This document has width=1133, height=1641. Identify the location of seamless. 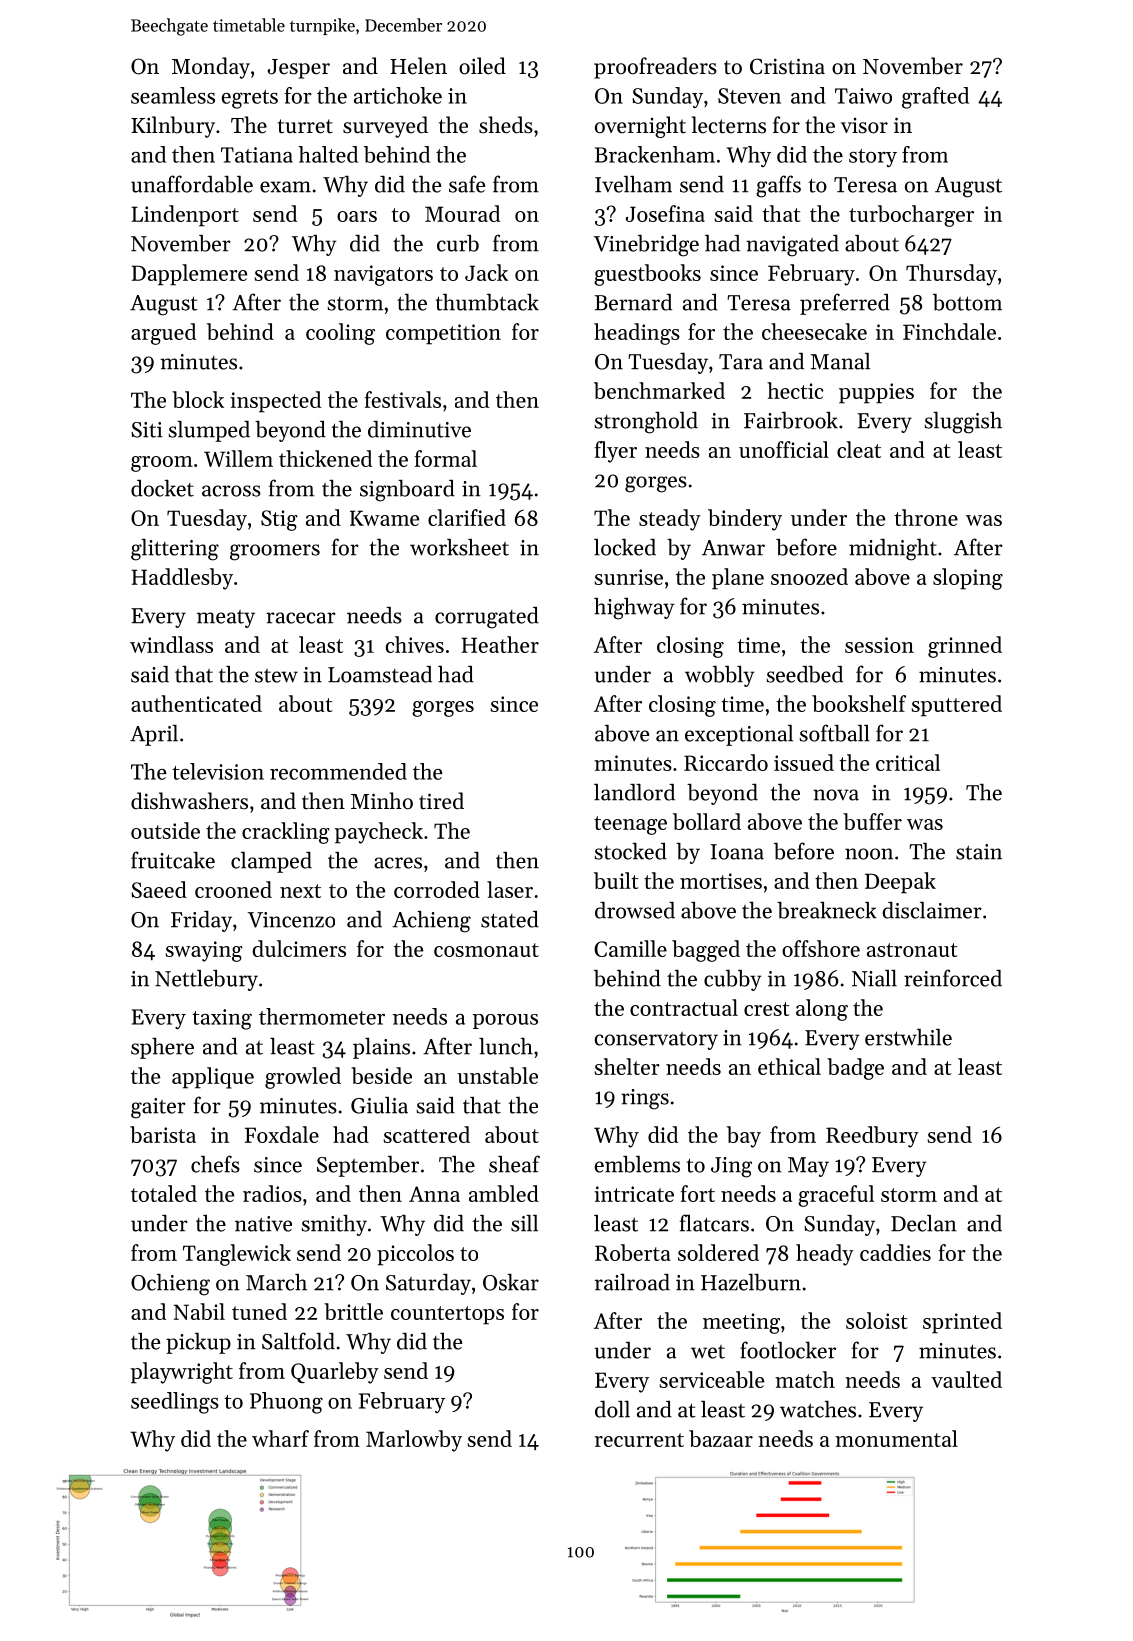
(173, 95).
